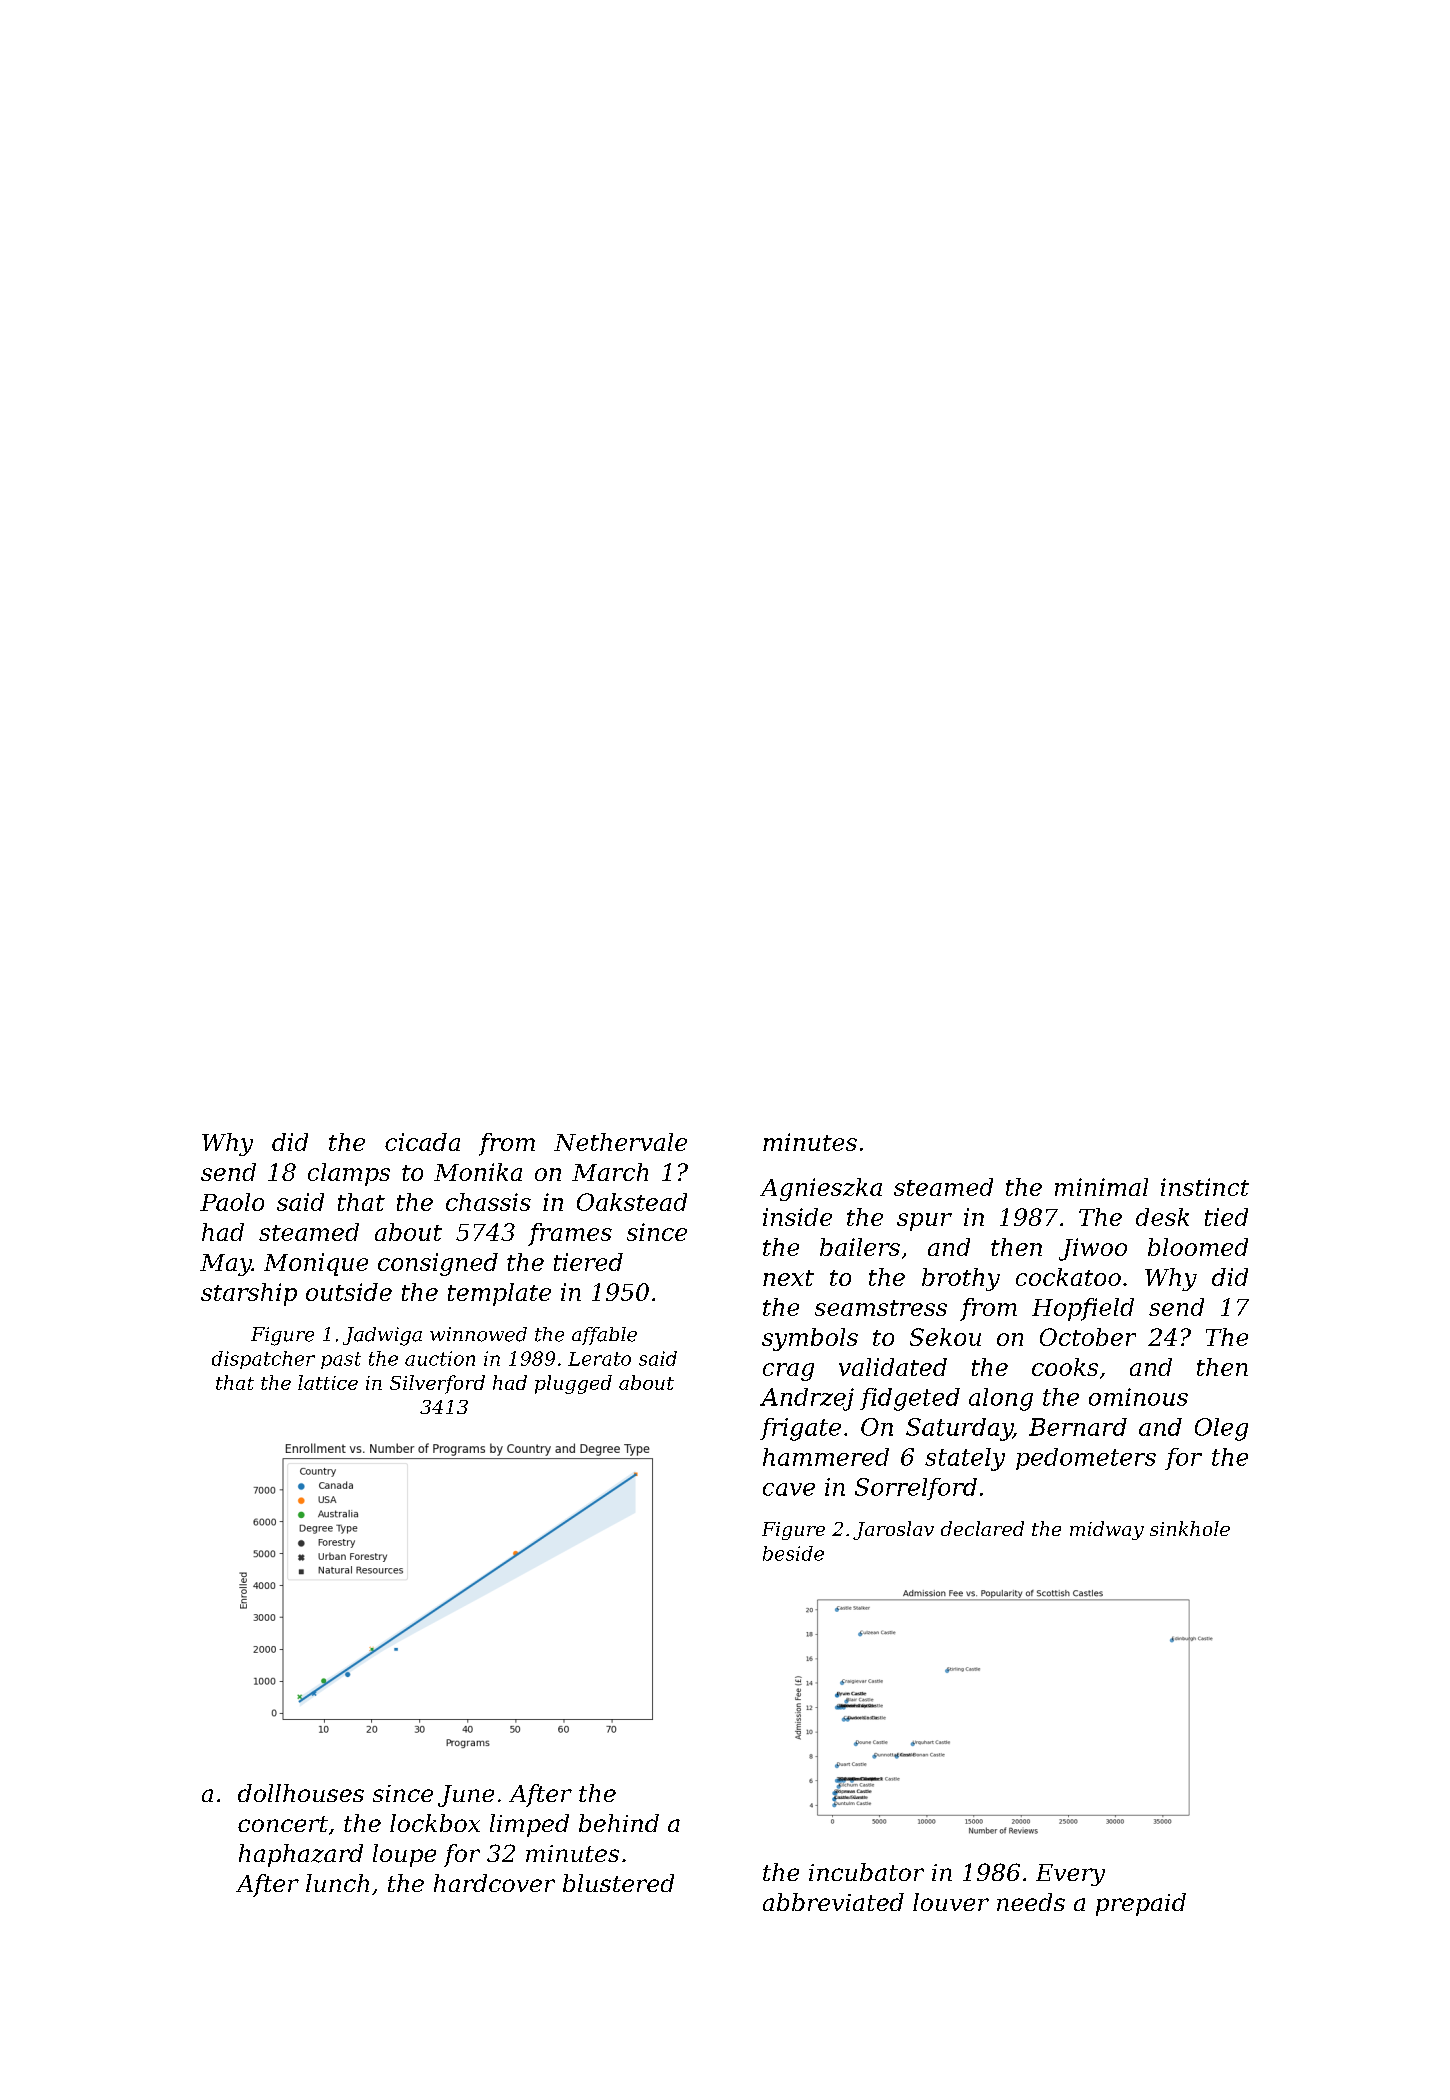  Describe the element at coordinates (337, 1883) in the screenshot. I see `lunch` at that location.
